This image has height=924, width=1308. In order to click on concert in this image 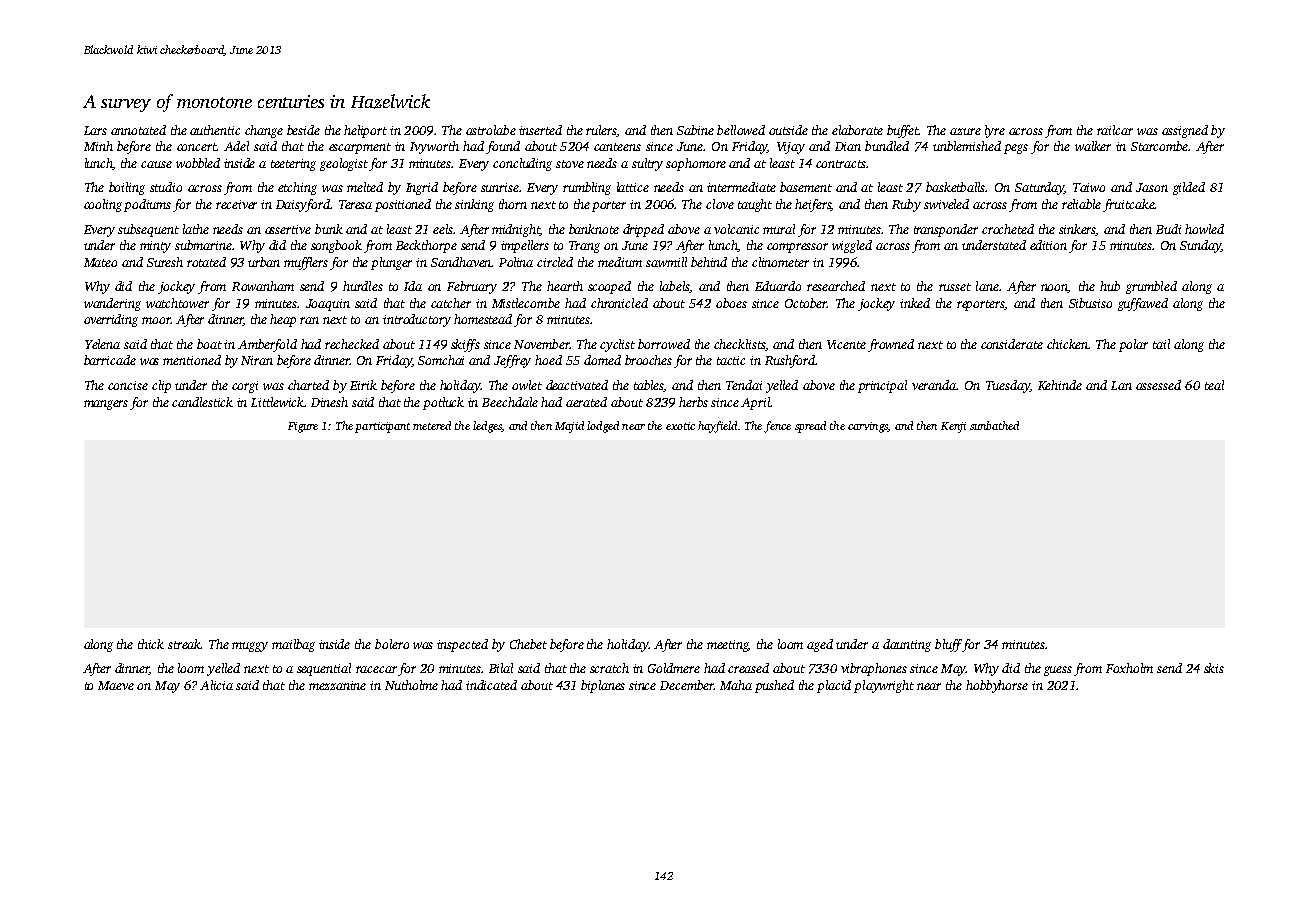, I will do `click(197, 147)`.
